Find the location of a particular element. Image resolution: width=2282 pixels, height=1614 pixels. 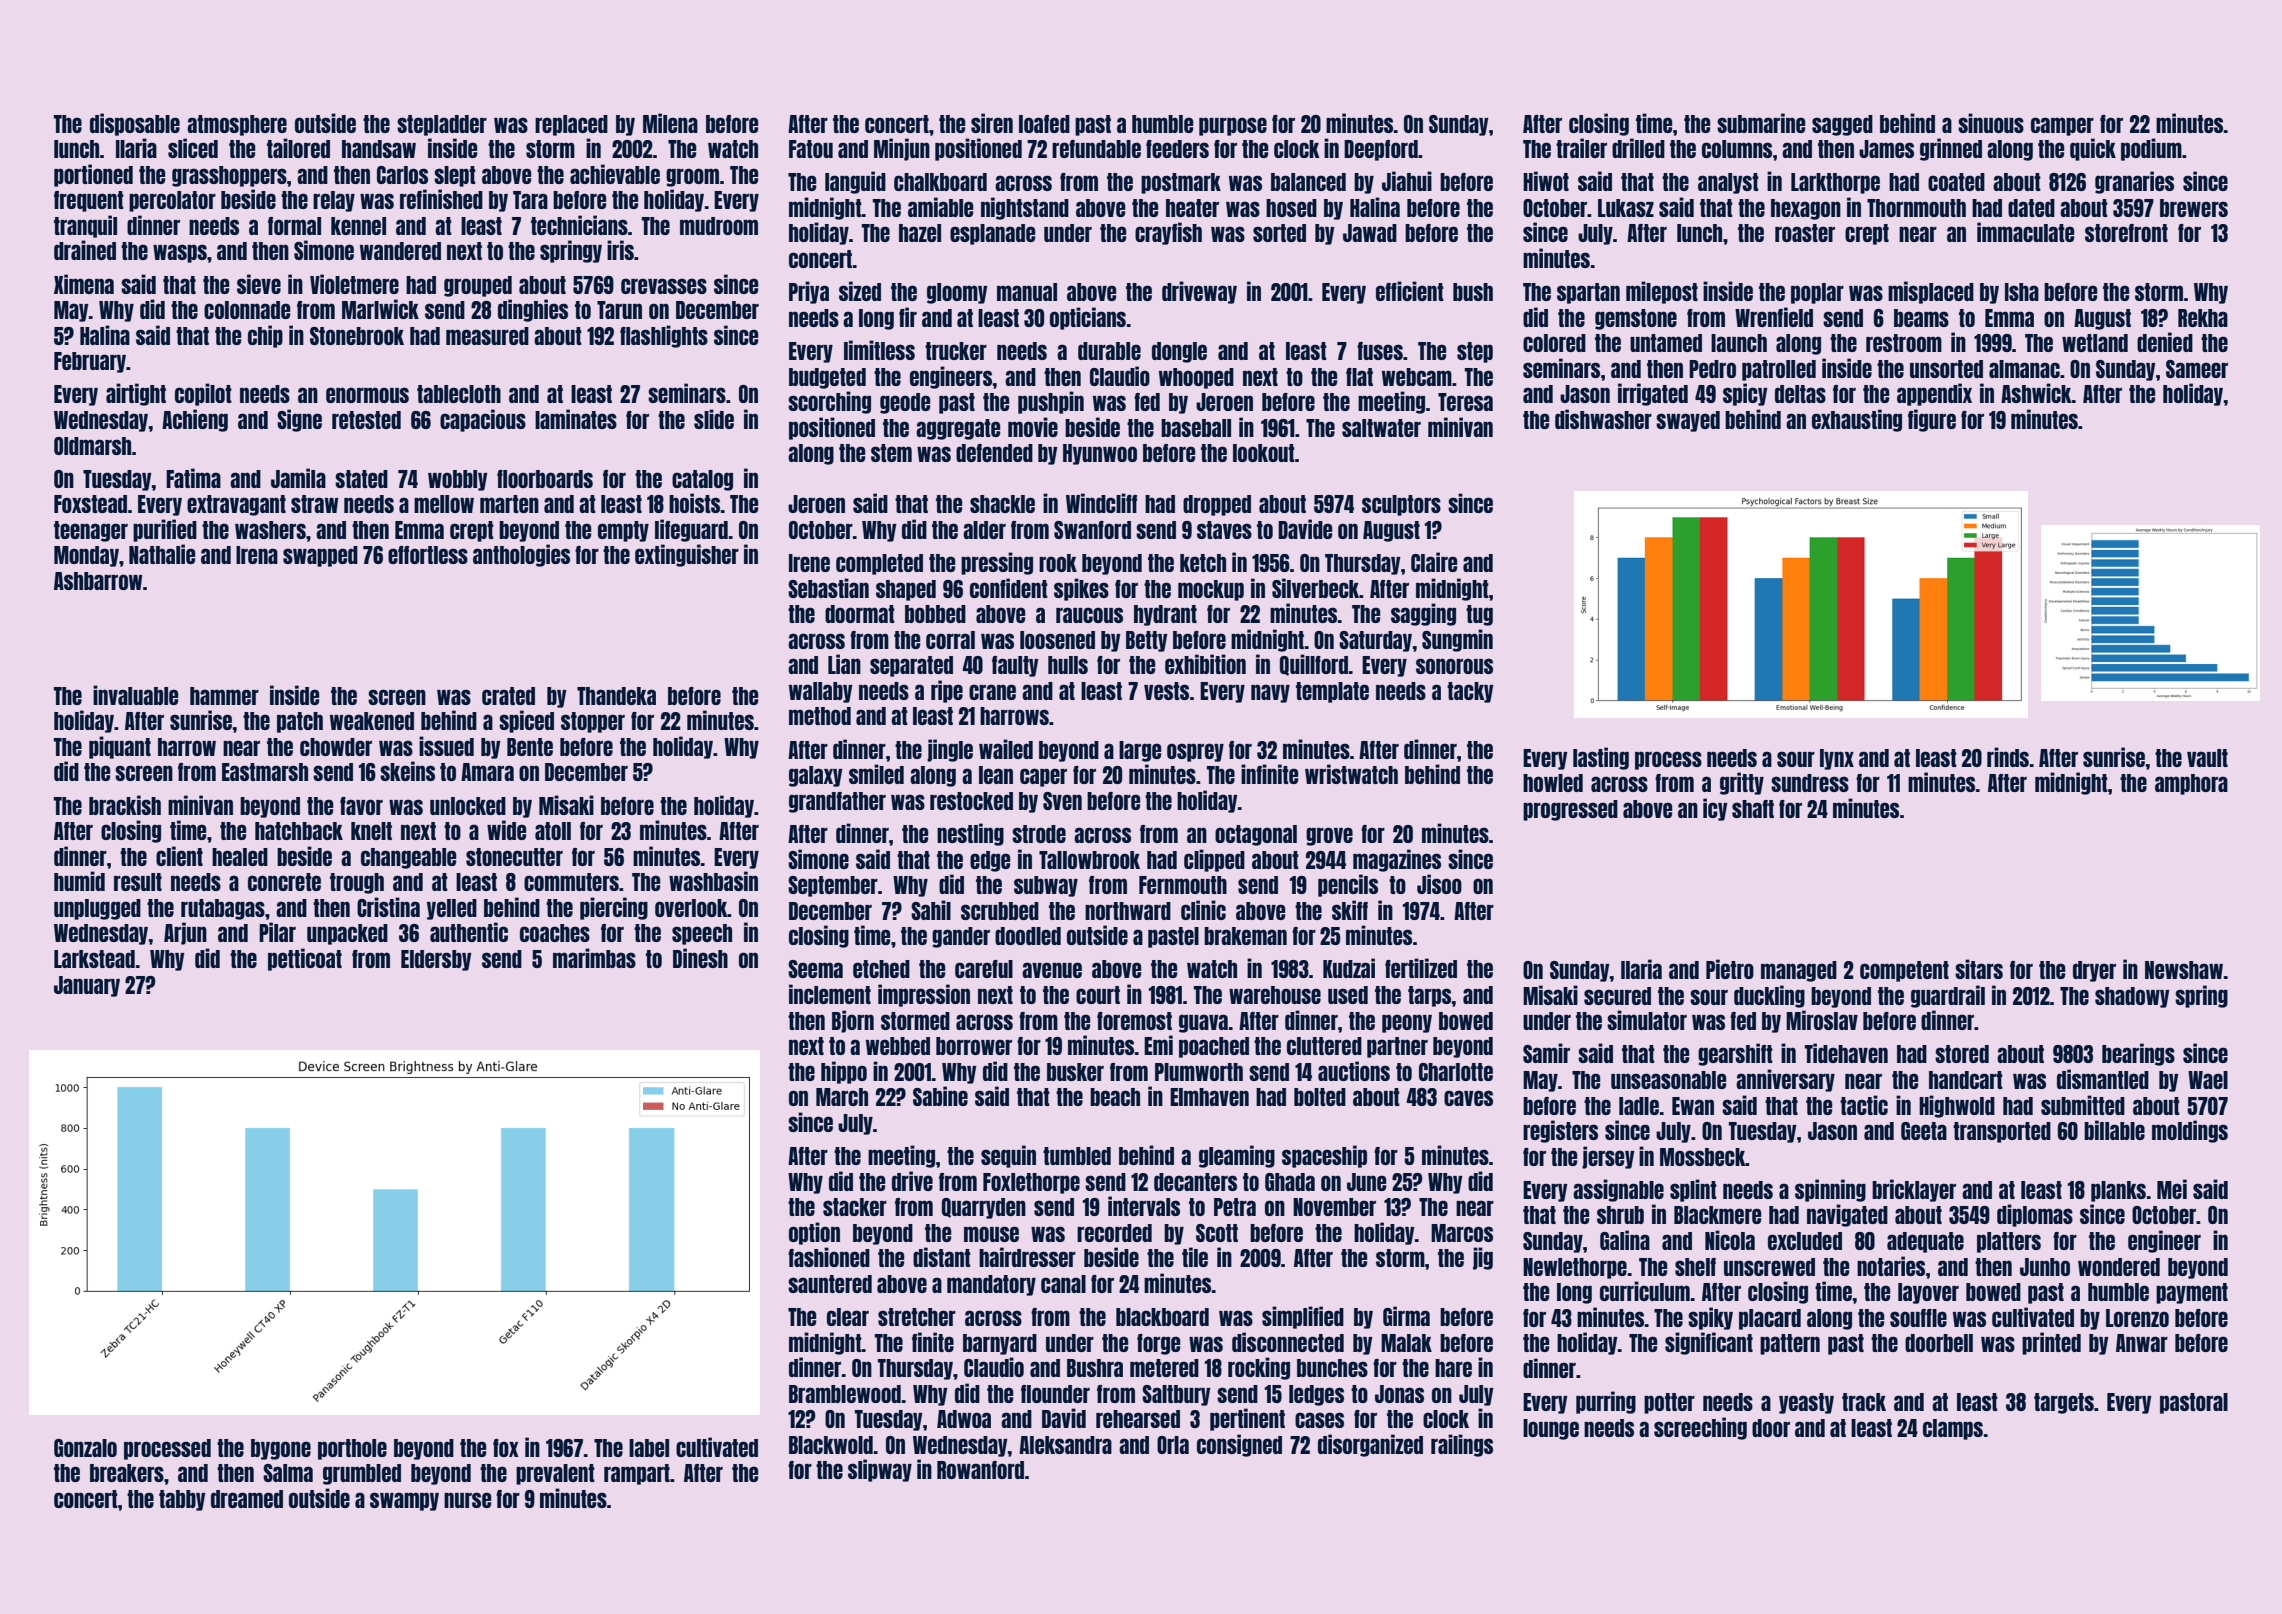

replaced is located at coordinates (571, 125).
